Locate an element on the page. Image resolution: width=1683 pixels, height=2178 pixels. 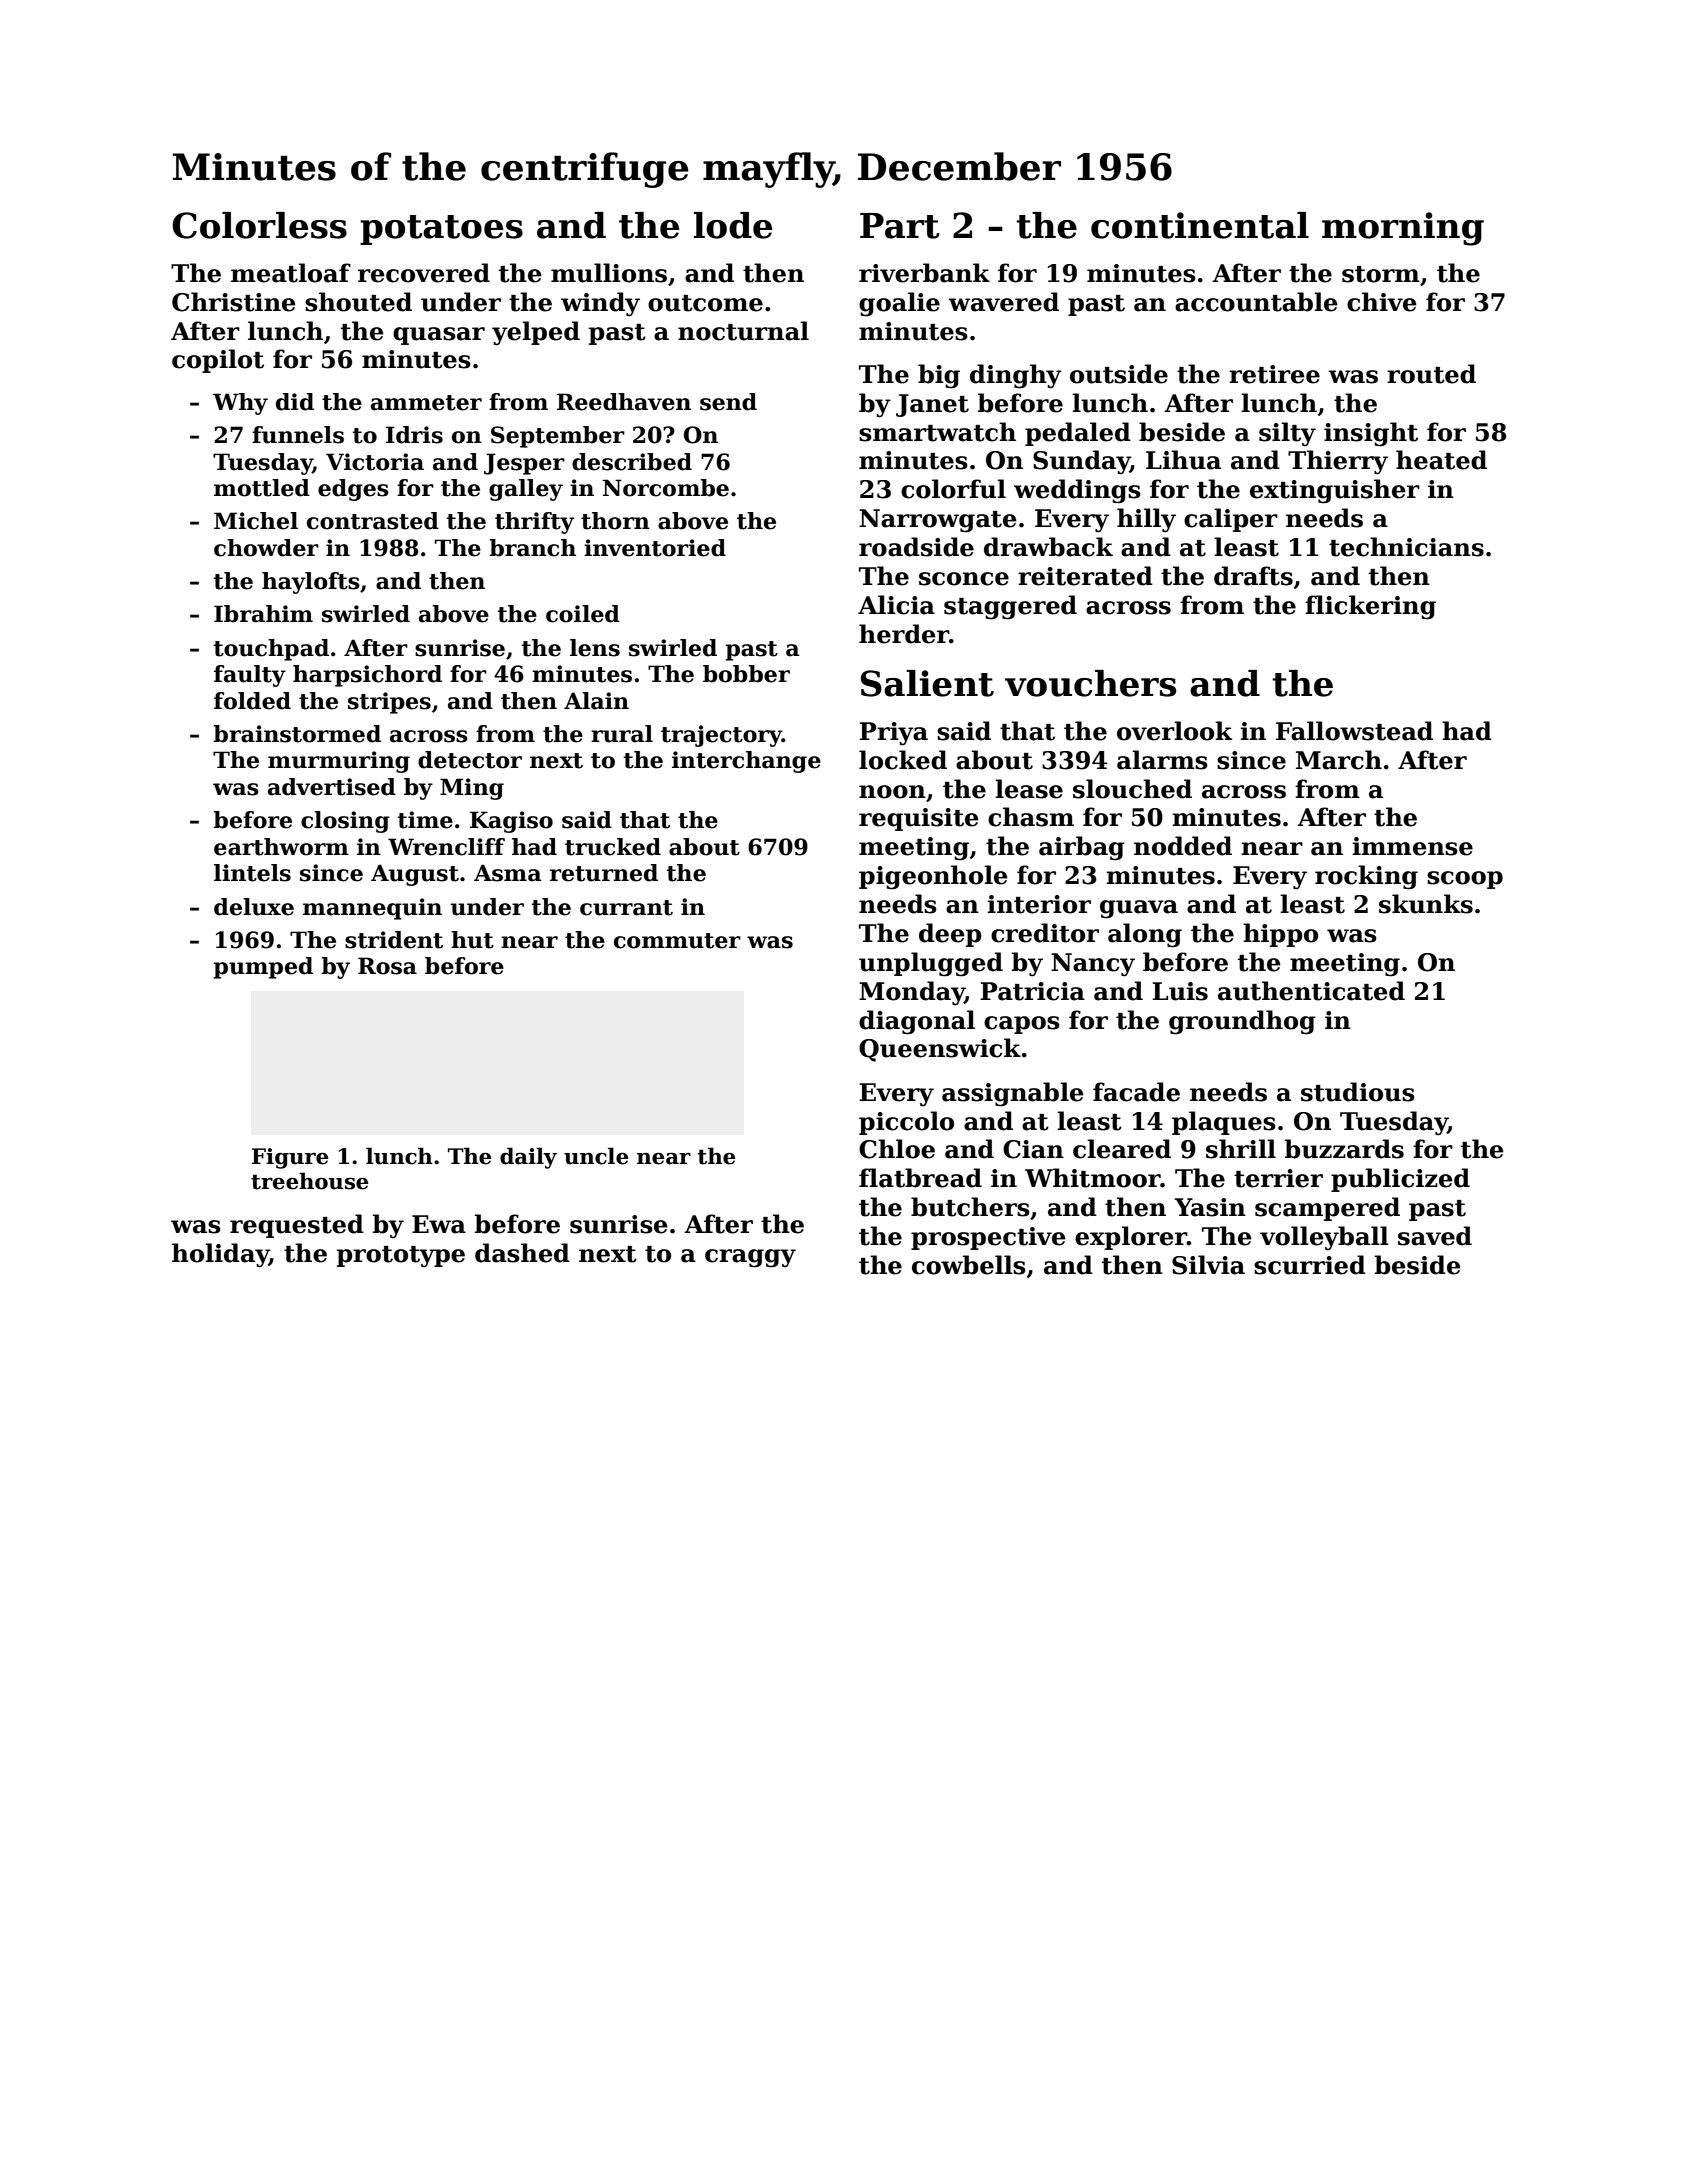
pigeonhole is located at coordinates (933, 877).
